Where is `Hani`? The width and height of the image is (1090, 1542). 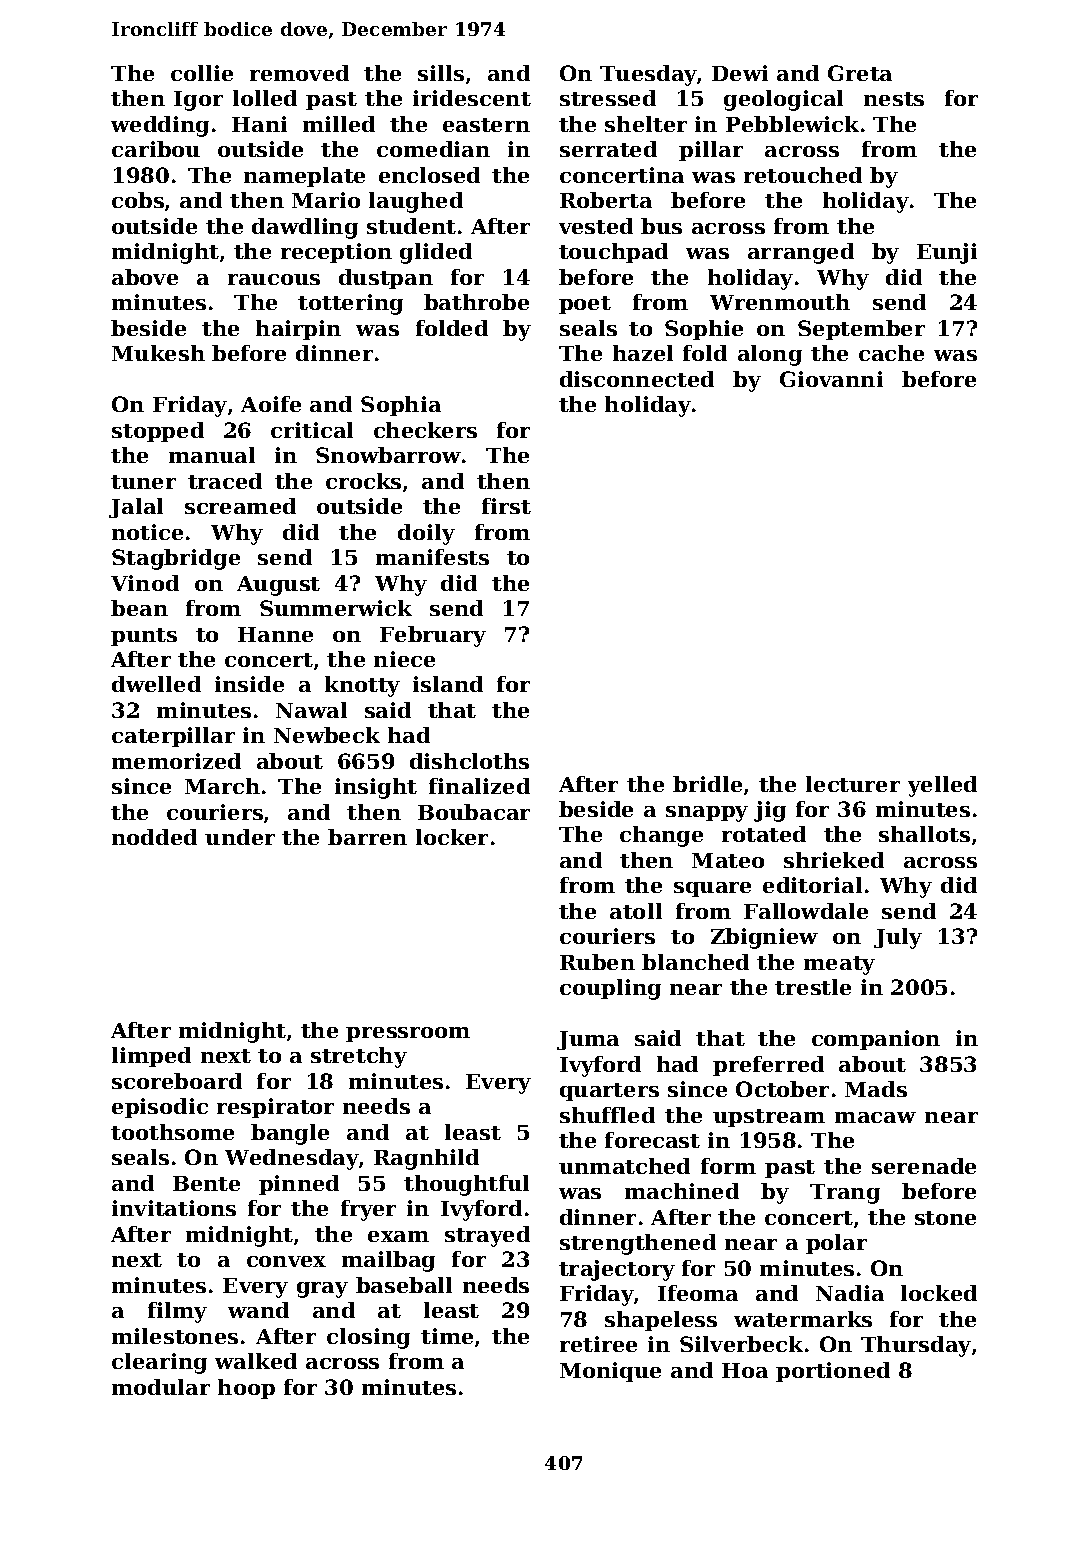 Hani is located at coordinates (259, 124).
